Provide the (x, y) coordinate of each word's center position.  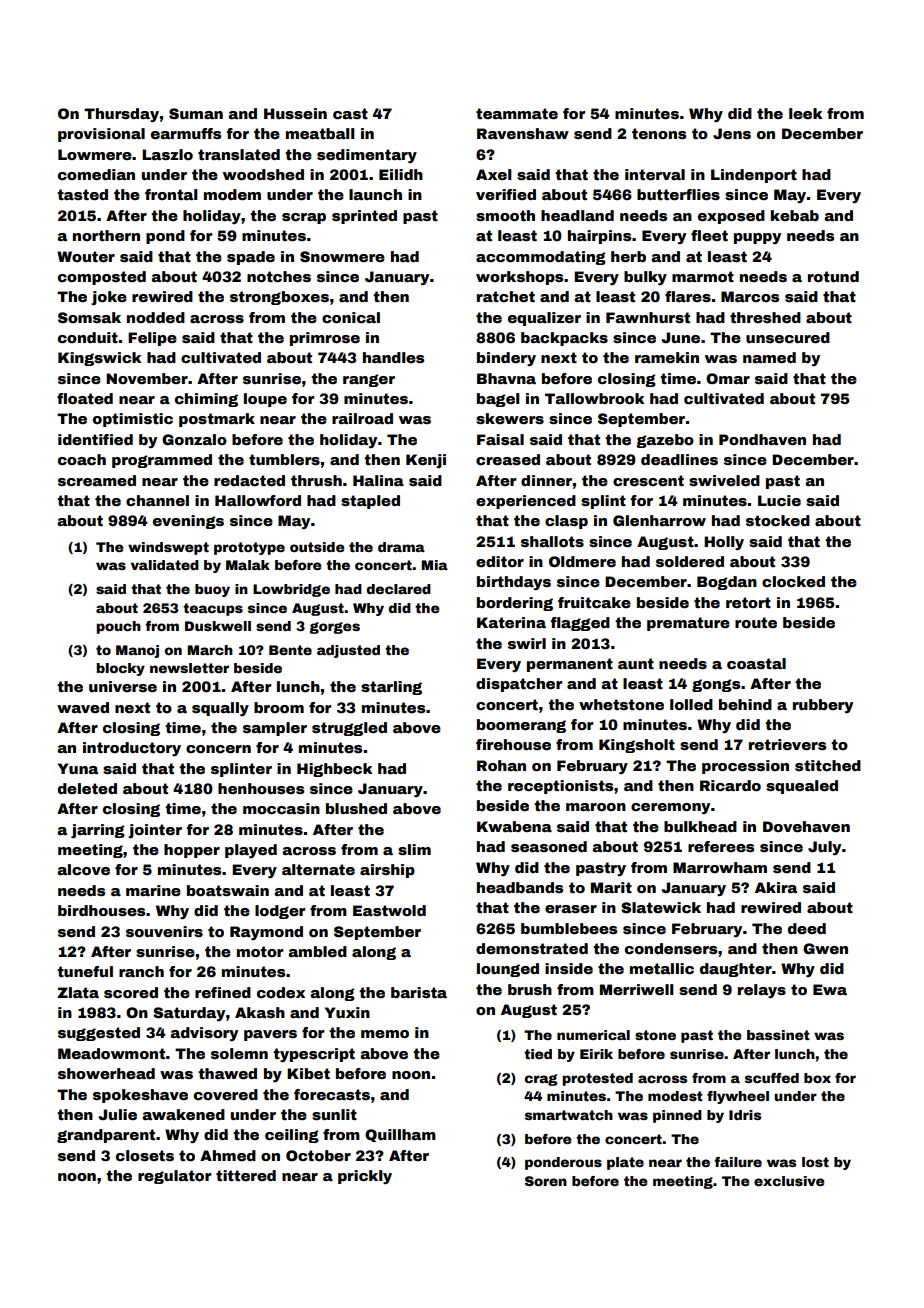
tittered (246, 1175)
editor (500, 561)
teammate (517, 113)
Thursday (121, 115)
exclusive (789, 1181)
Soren (546, 1181)
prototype (249, 548)
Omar (728, 378)
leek (806, 113)
